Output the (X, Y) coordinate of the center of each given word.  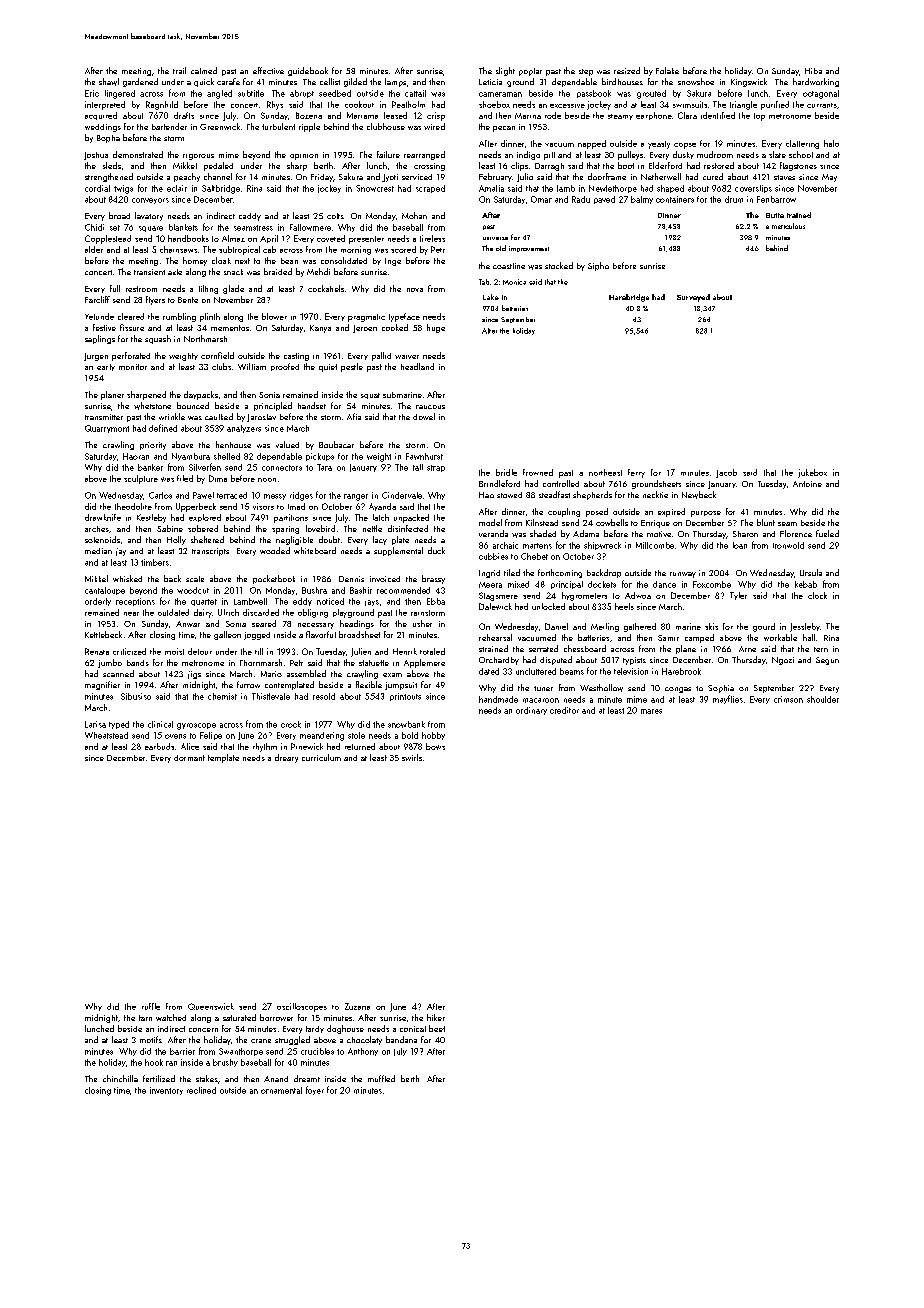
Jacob (726, 473)
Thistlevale (271, 696)
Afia (354, 416)
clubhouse (386, 126)
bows (435, 746)
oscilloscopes (302, 1007)
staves (784, 177)
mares (651, 711)
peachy (187, 177)
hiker (436, 1017)
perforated (131, 356)
